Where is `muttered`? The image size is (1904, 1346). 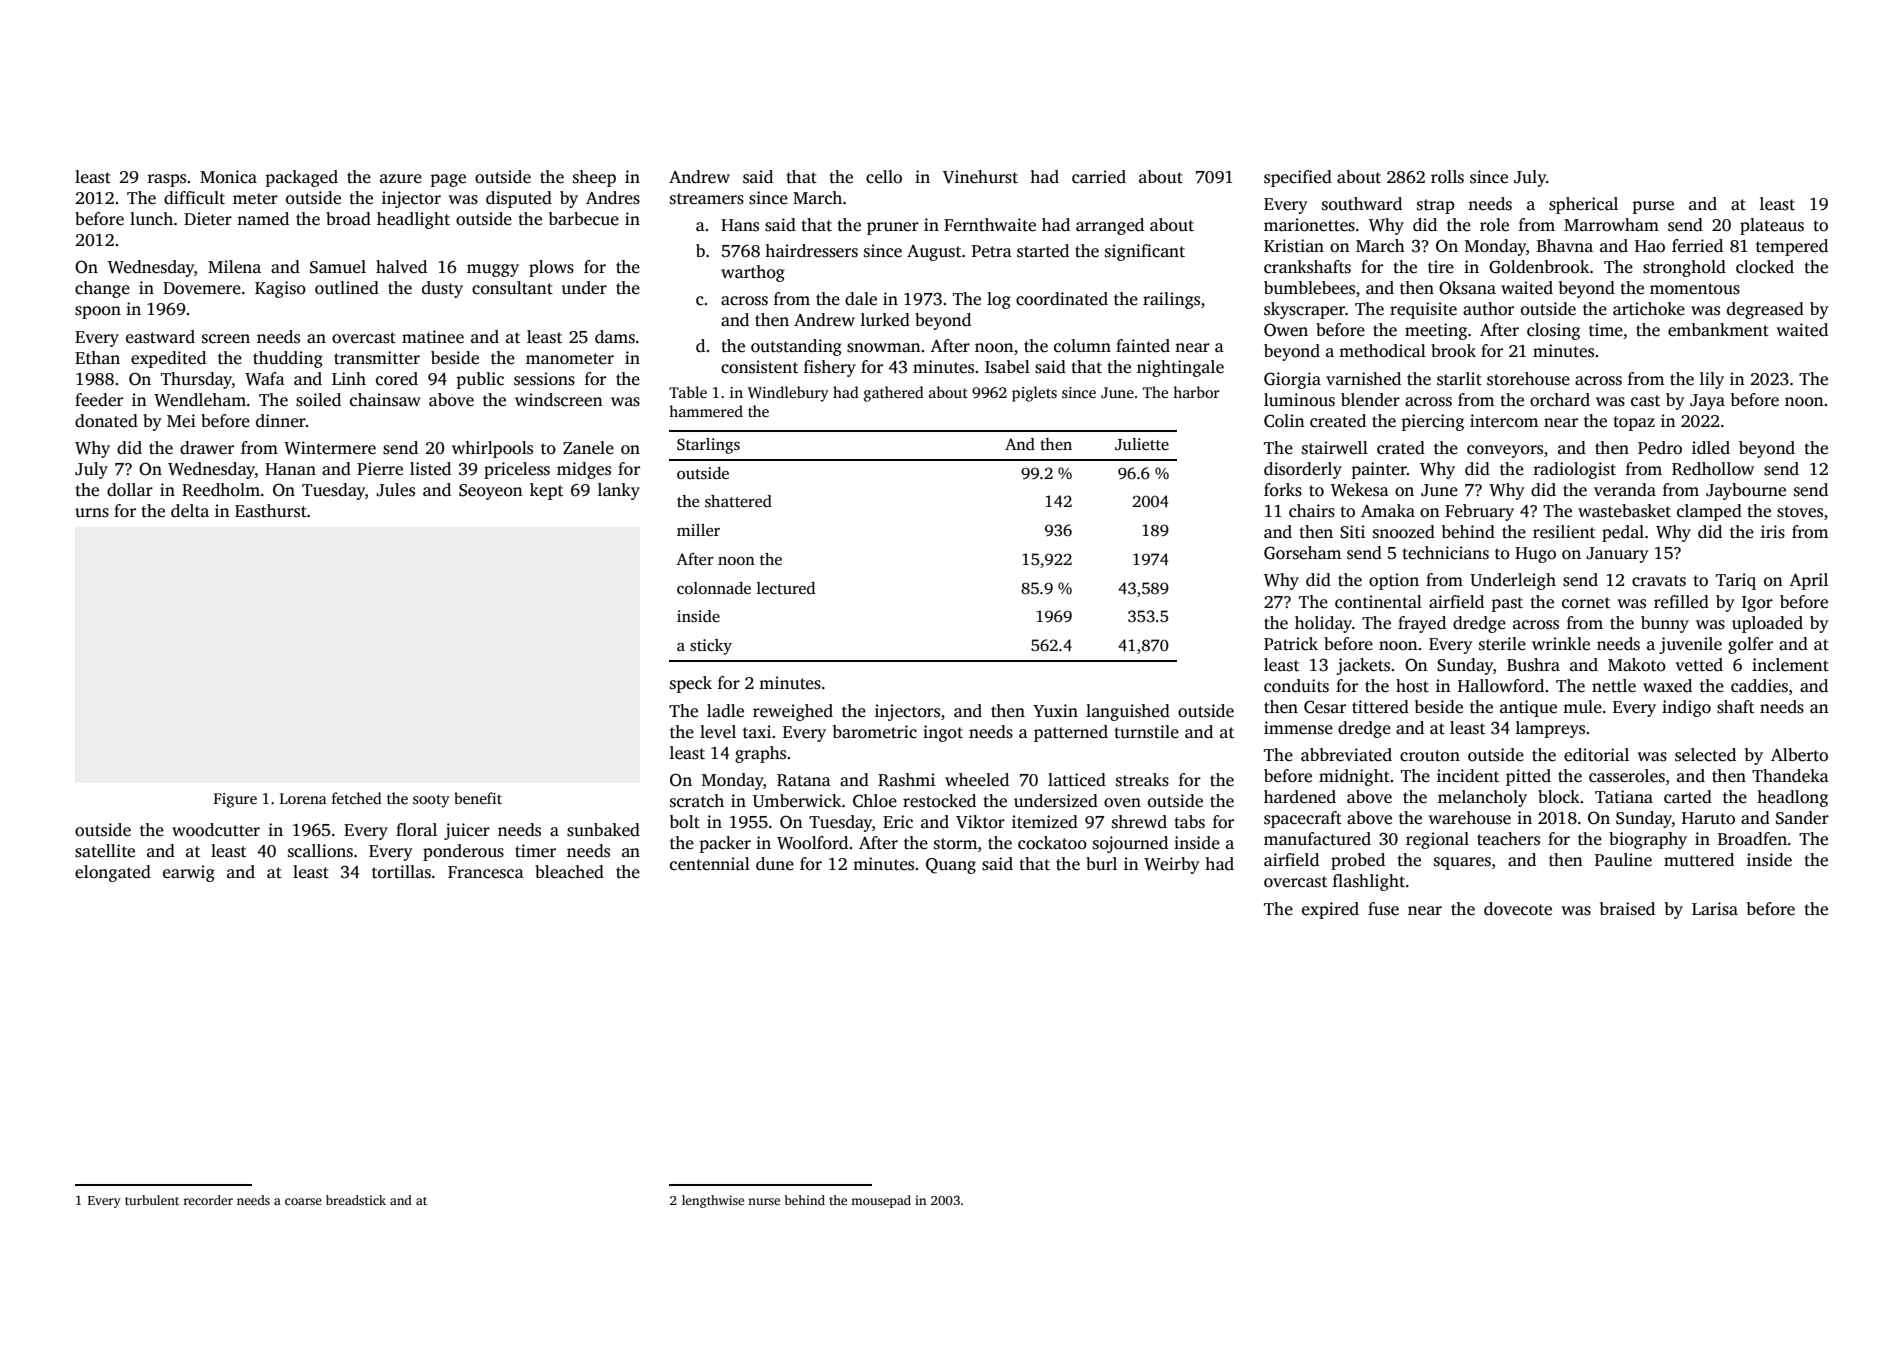 muttered is located at coordinates (1699, 860).
